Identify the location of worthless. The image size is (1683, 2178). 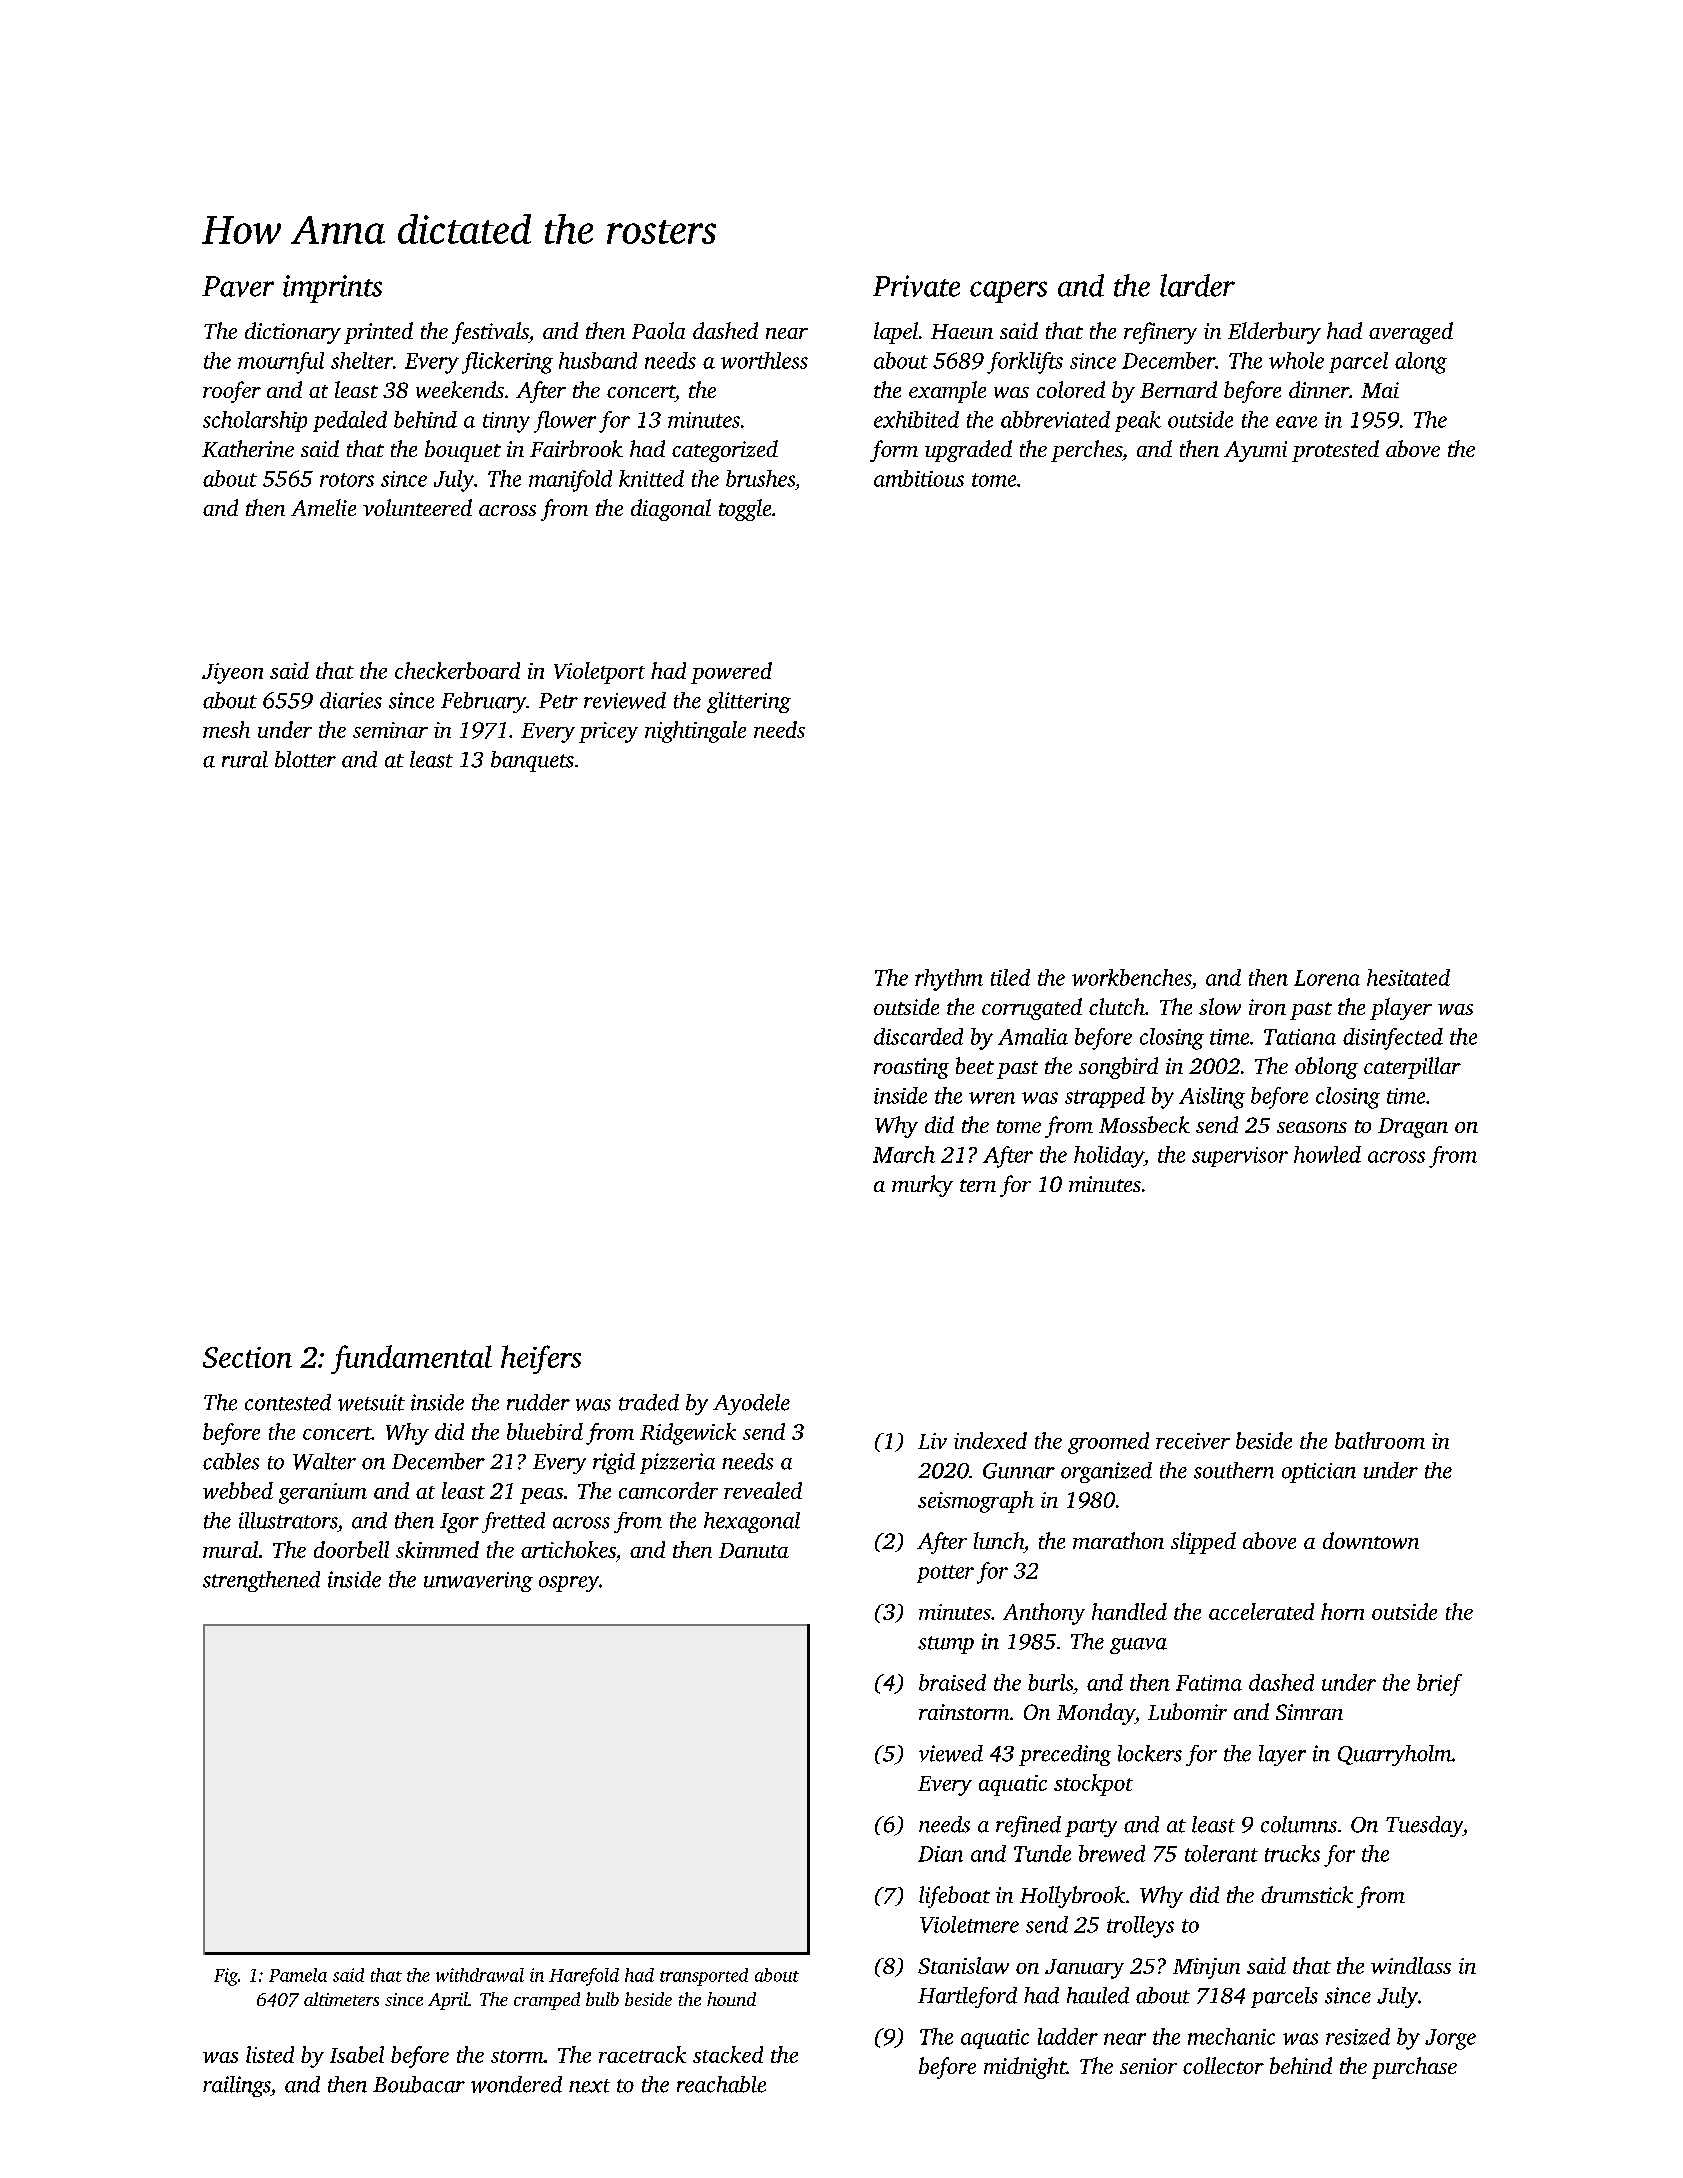
(764, 360).
